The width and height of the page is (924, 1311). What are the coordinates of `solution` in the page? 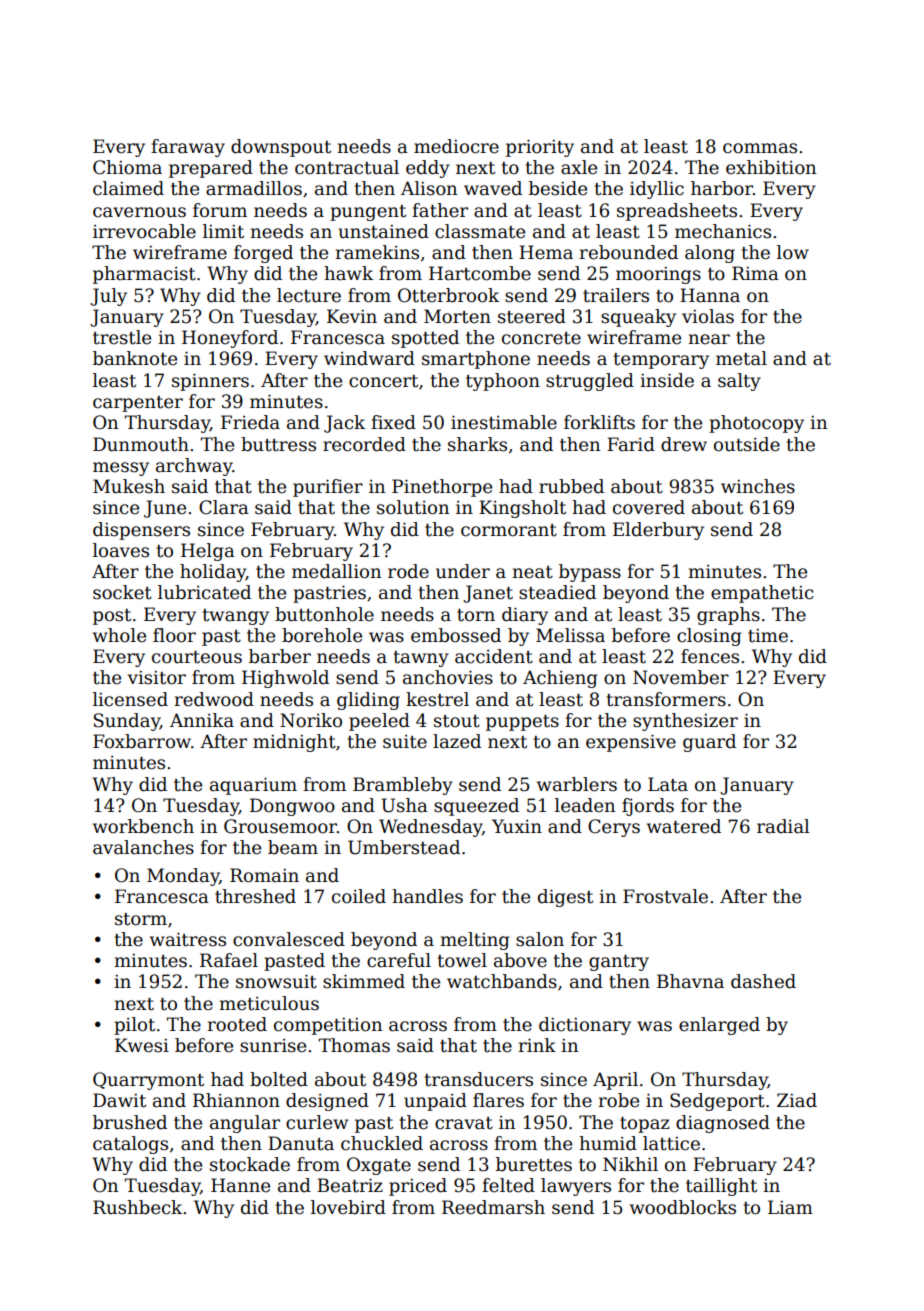 It's located at (413, 507).
